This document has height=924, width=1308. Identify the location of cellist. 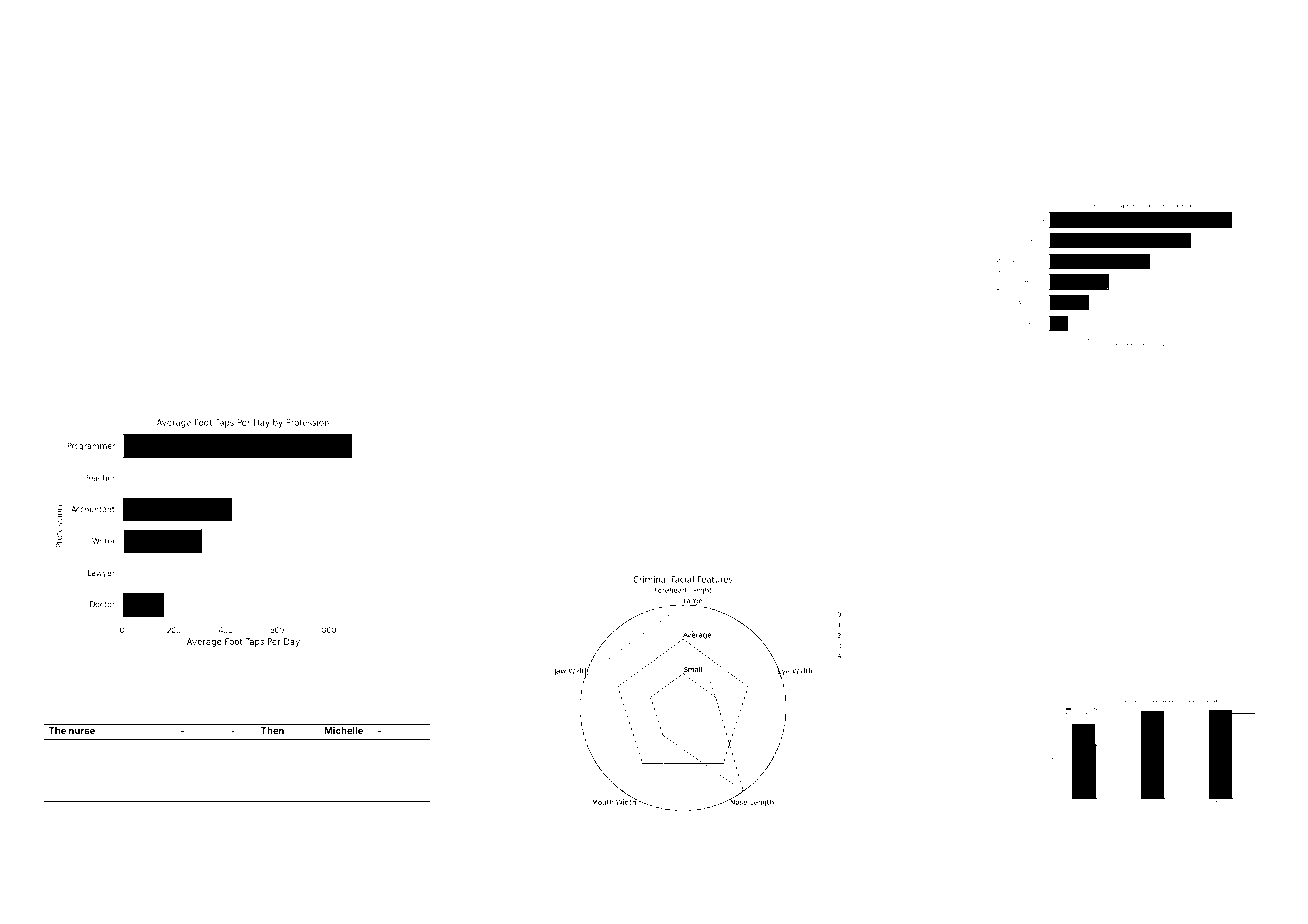
(766, 122).
